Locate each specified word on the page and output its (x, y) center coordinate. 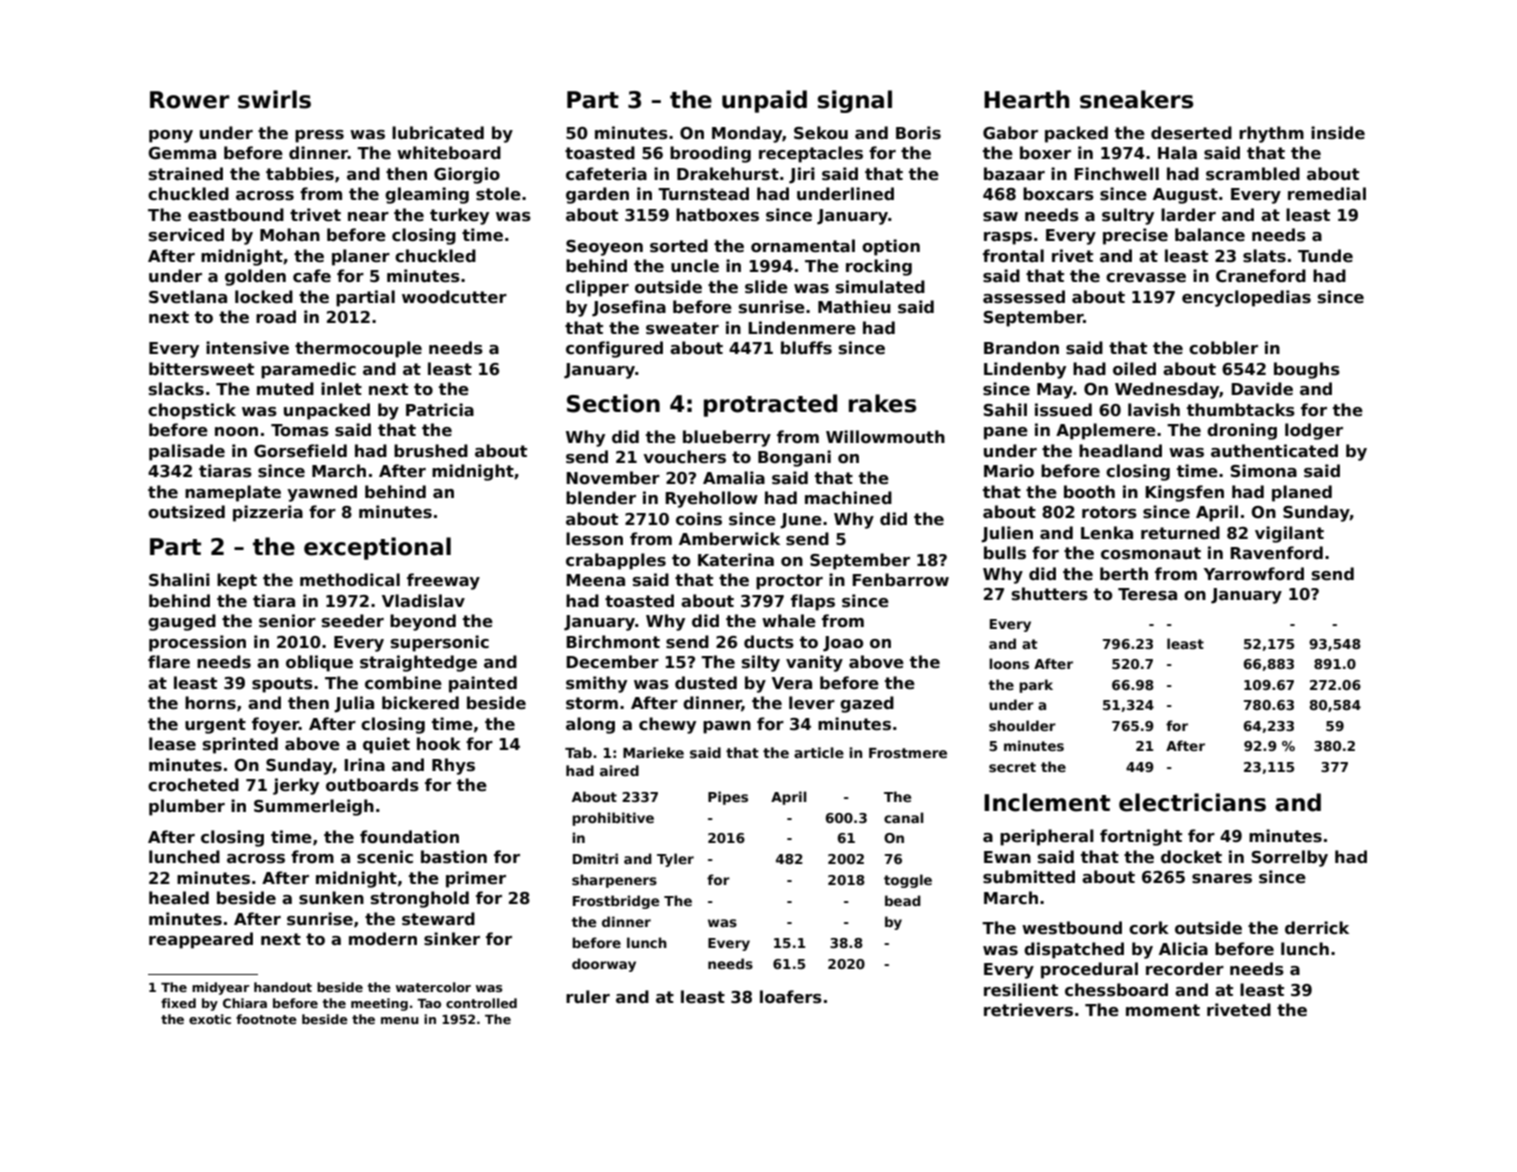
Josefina (629, 308)
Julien (1007, 534)
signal (855, 101)
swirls (274, 99)
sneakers (1136, 99)
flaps (813, 602)
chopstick (192, 411)
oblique (319, 663)
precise (1135, 236)
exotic (210, 1019)
